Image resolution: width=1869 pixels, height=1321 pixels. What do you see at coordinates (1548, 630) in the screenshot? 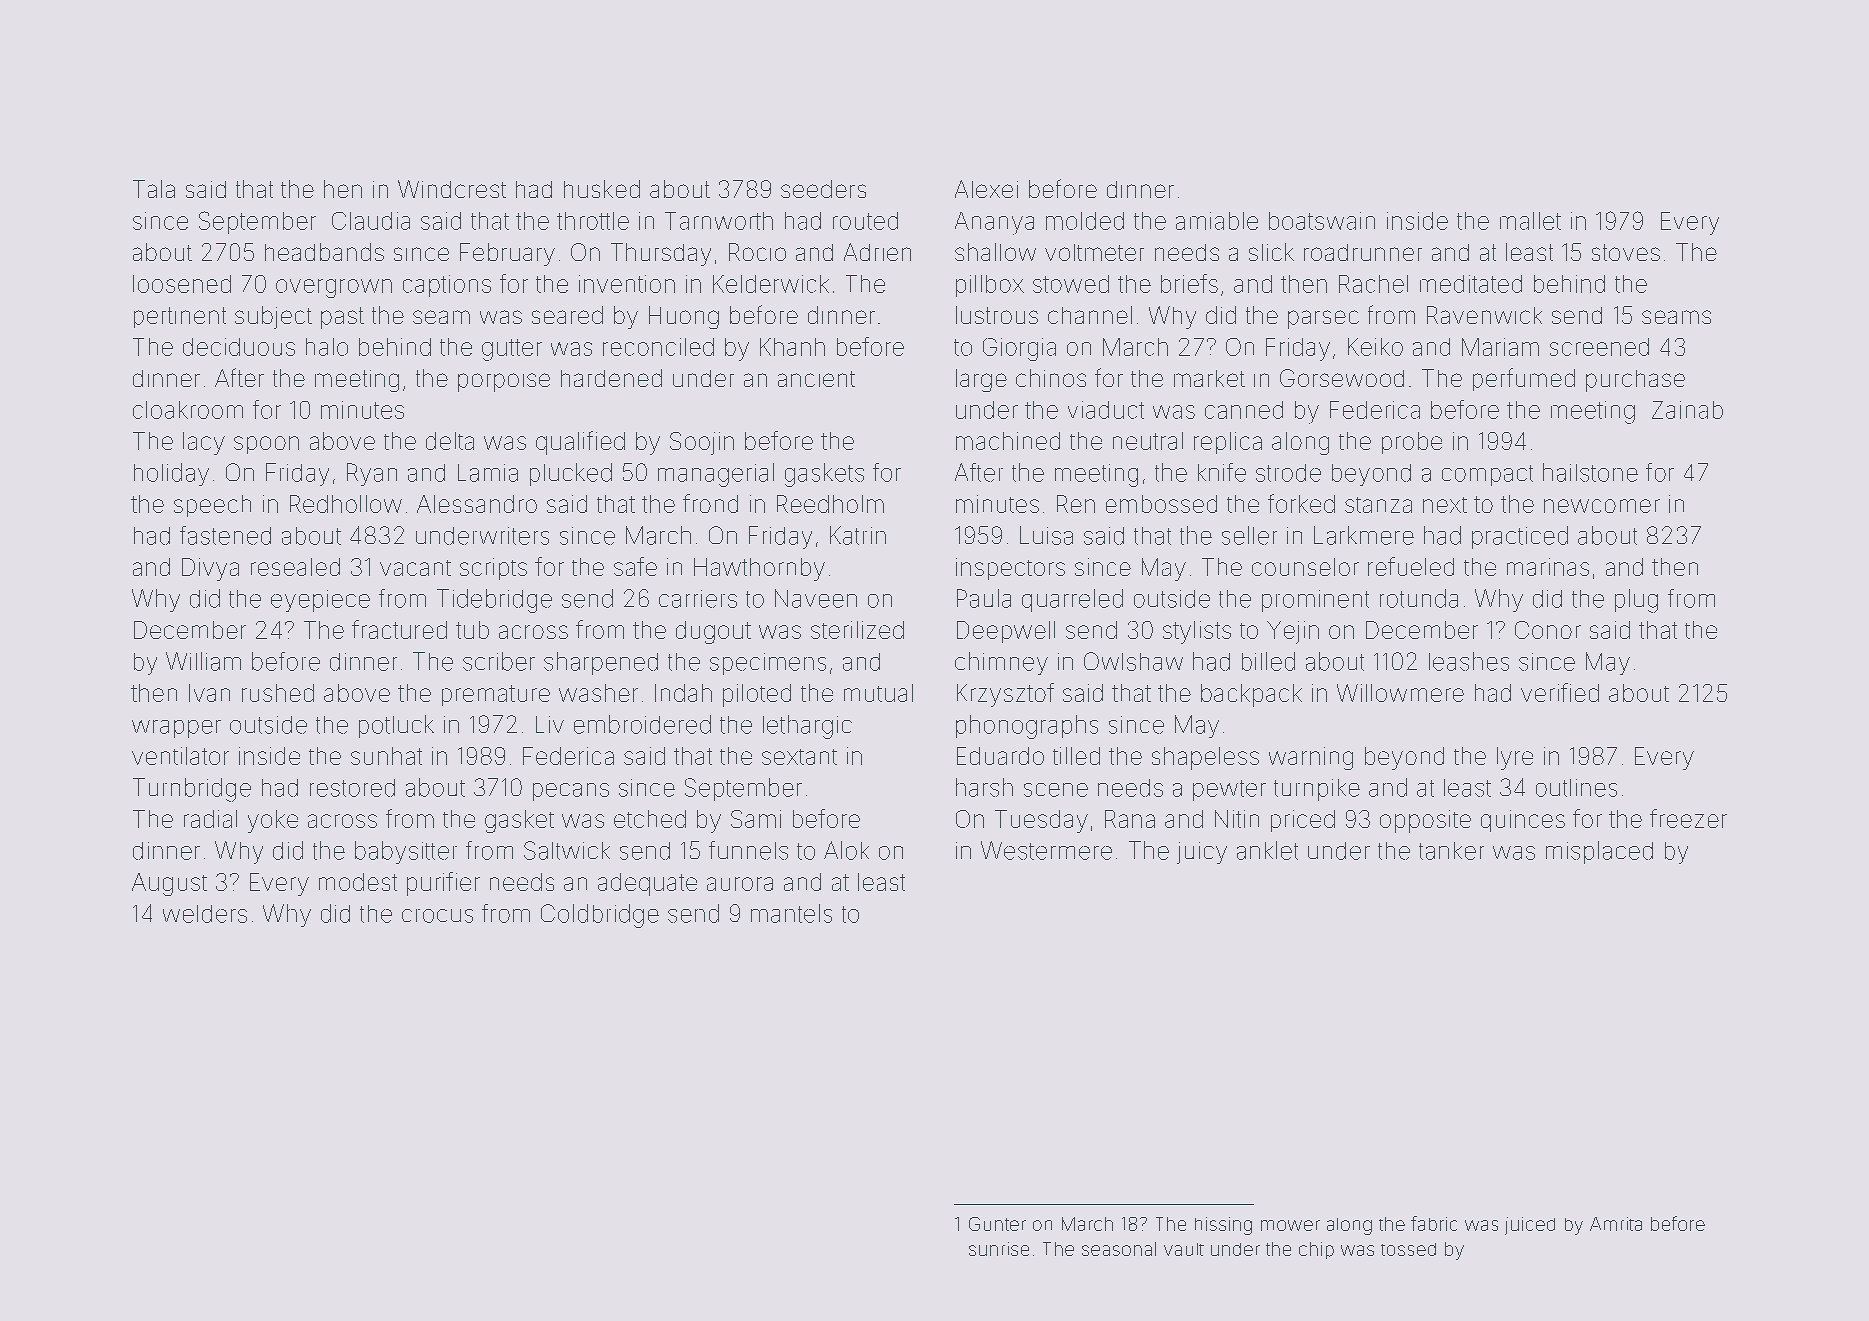
I see `Conor` at bounding box center [1548, 630].
